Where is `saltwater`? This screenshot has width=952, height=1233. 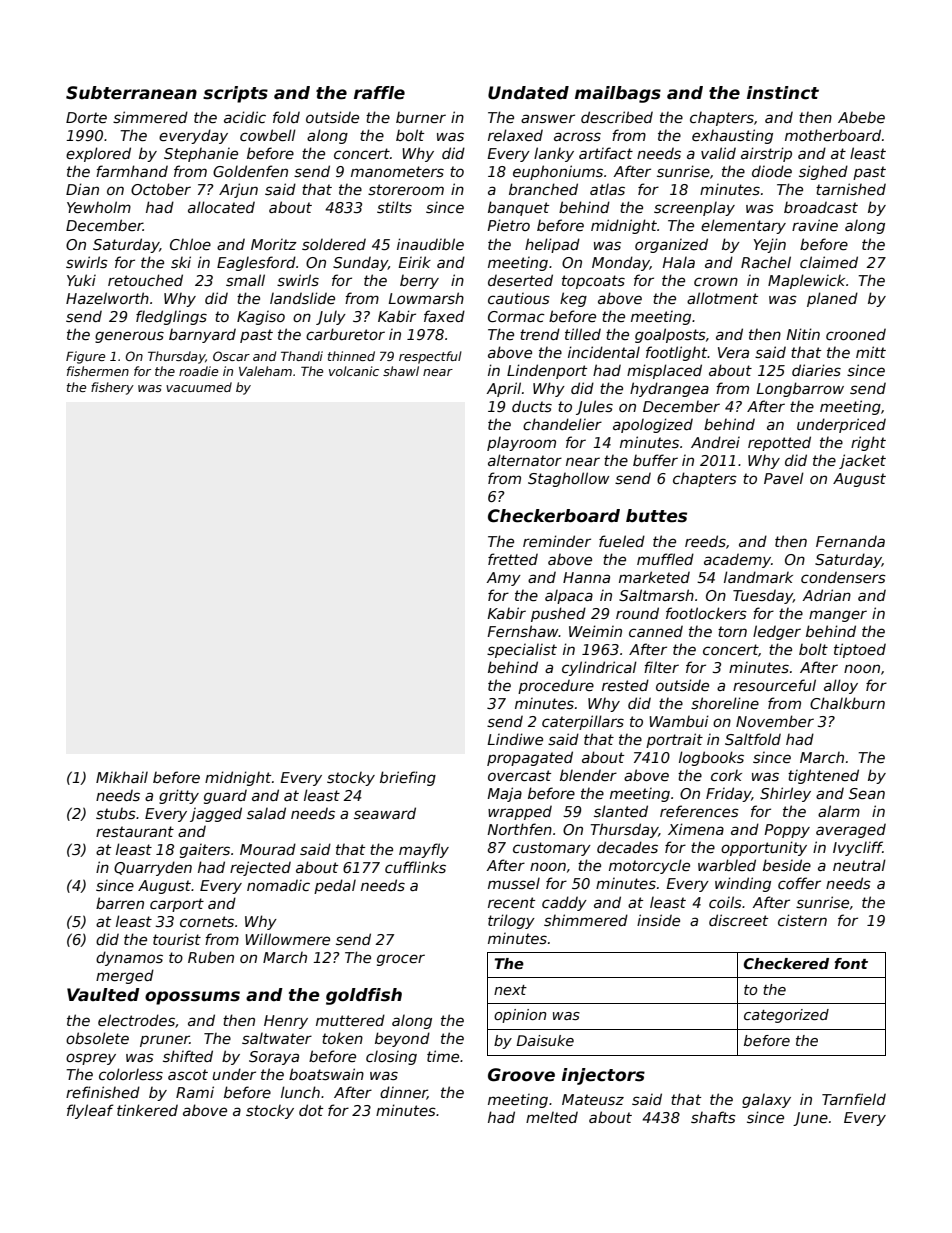 saltwater is located at coordinates (277, 1038).
